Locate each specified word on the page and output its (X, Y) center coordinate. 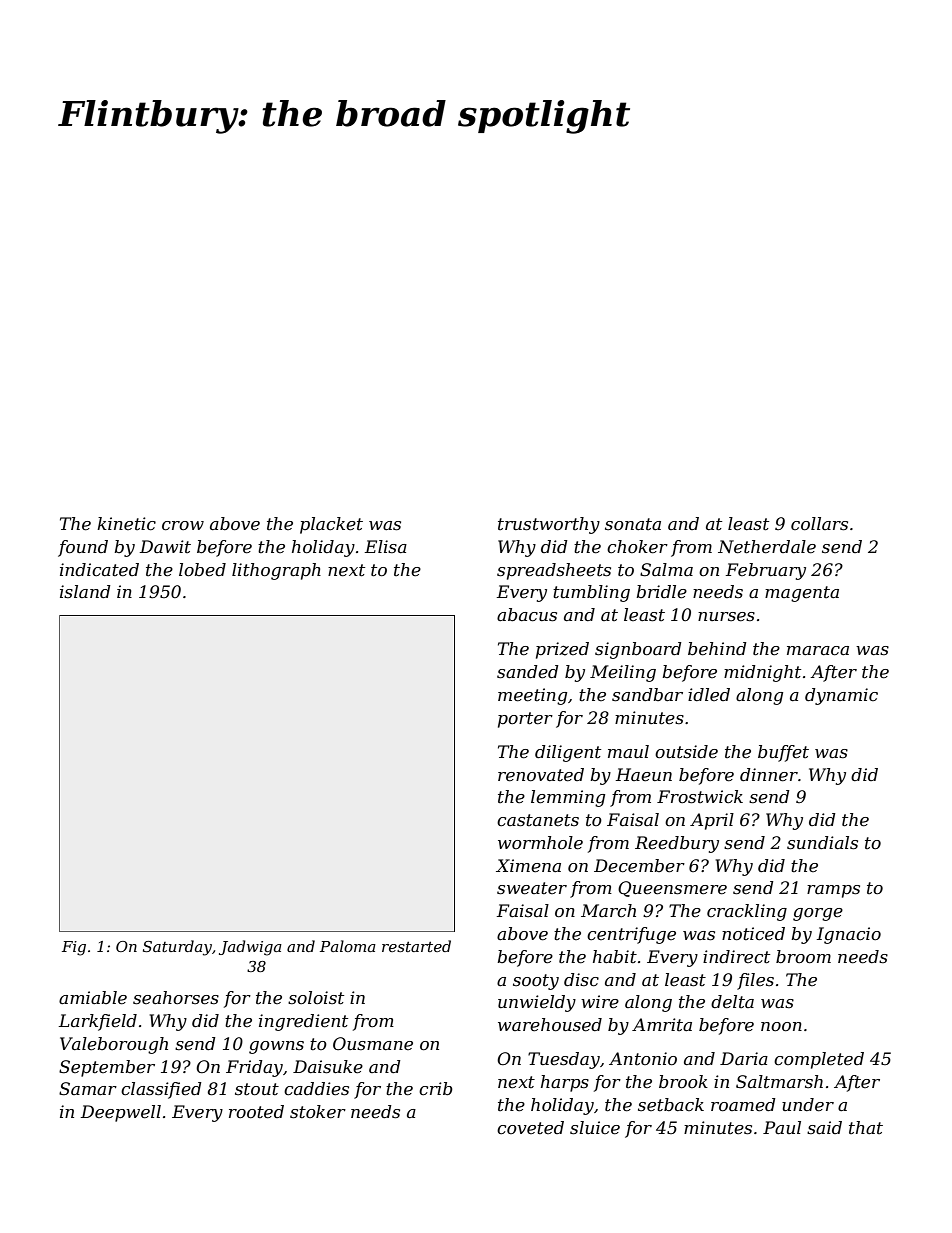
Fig (74, 948)
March (608, 910)
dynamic (841, 696)
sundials (822, 843)
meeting (532, 696)
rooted (256, 1112)
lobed (202, 570)
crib (436, 1088)
